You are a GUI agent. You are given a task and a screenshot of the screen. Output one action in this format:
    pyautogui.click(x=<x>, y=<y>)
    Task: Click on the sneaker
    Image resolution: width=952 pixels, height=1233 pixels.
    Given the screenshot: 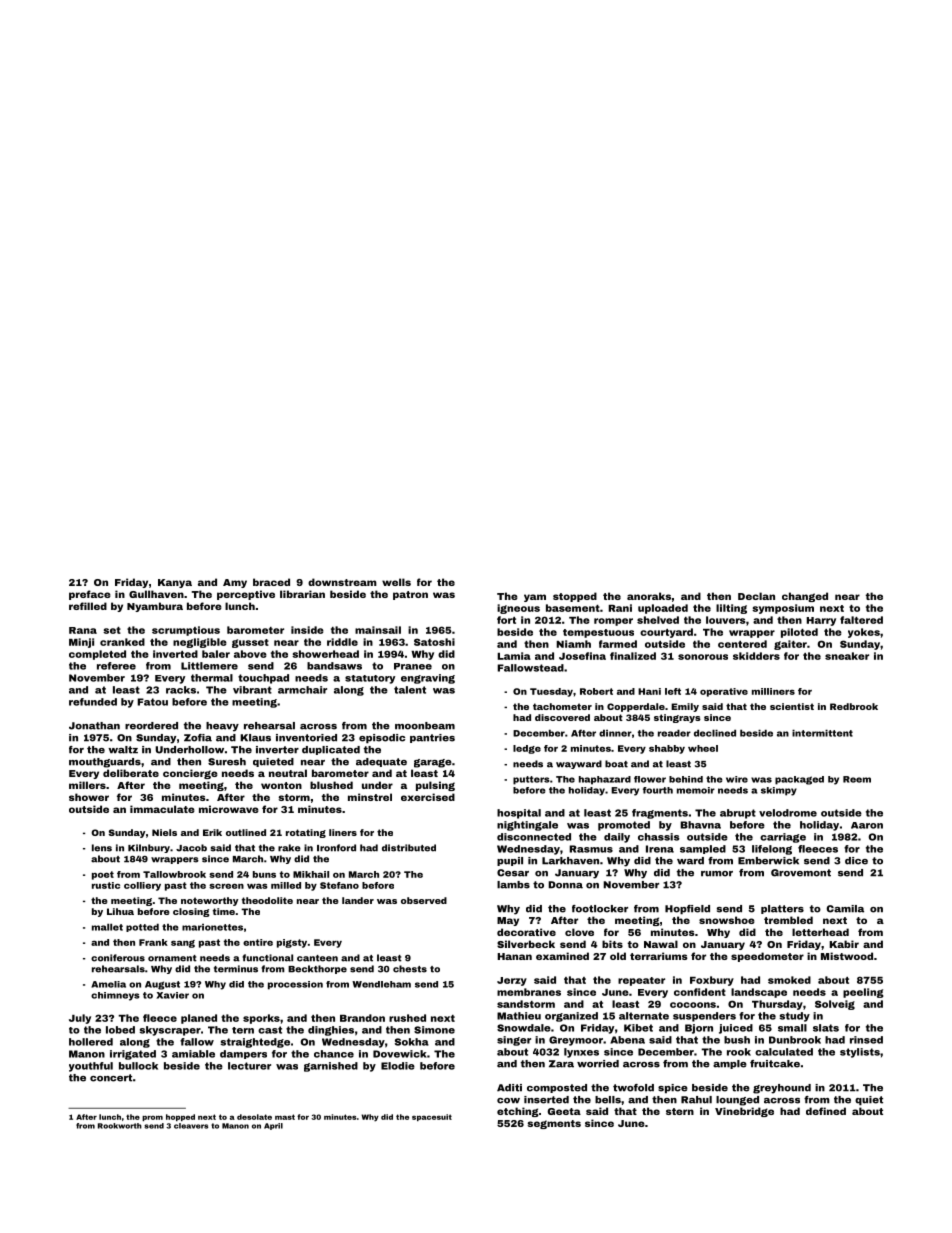 What is the action you would take?
    pyautogui.click(x=847, y=656)
